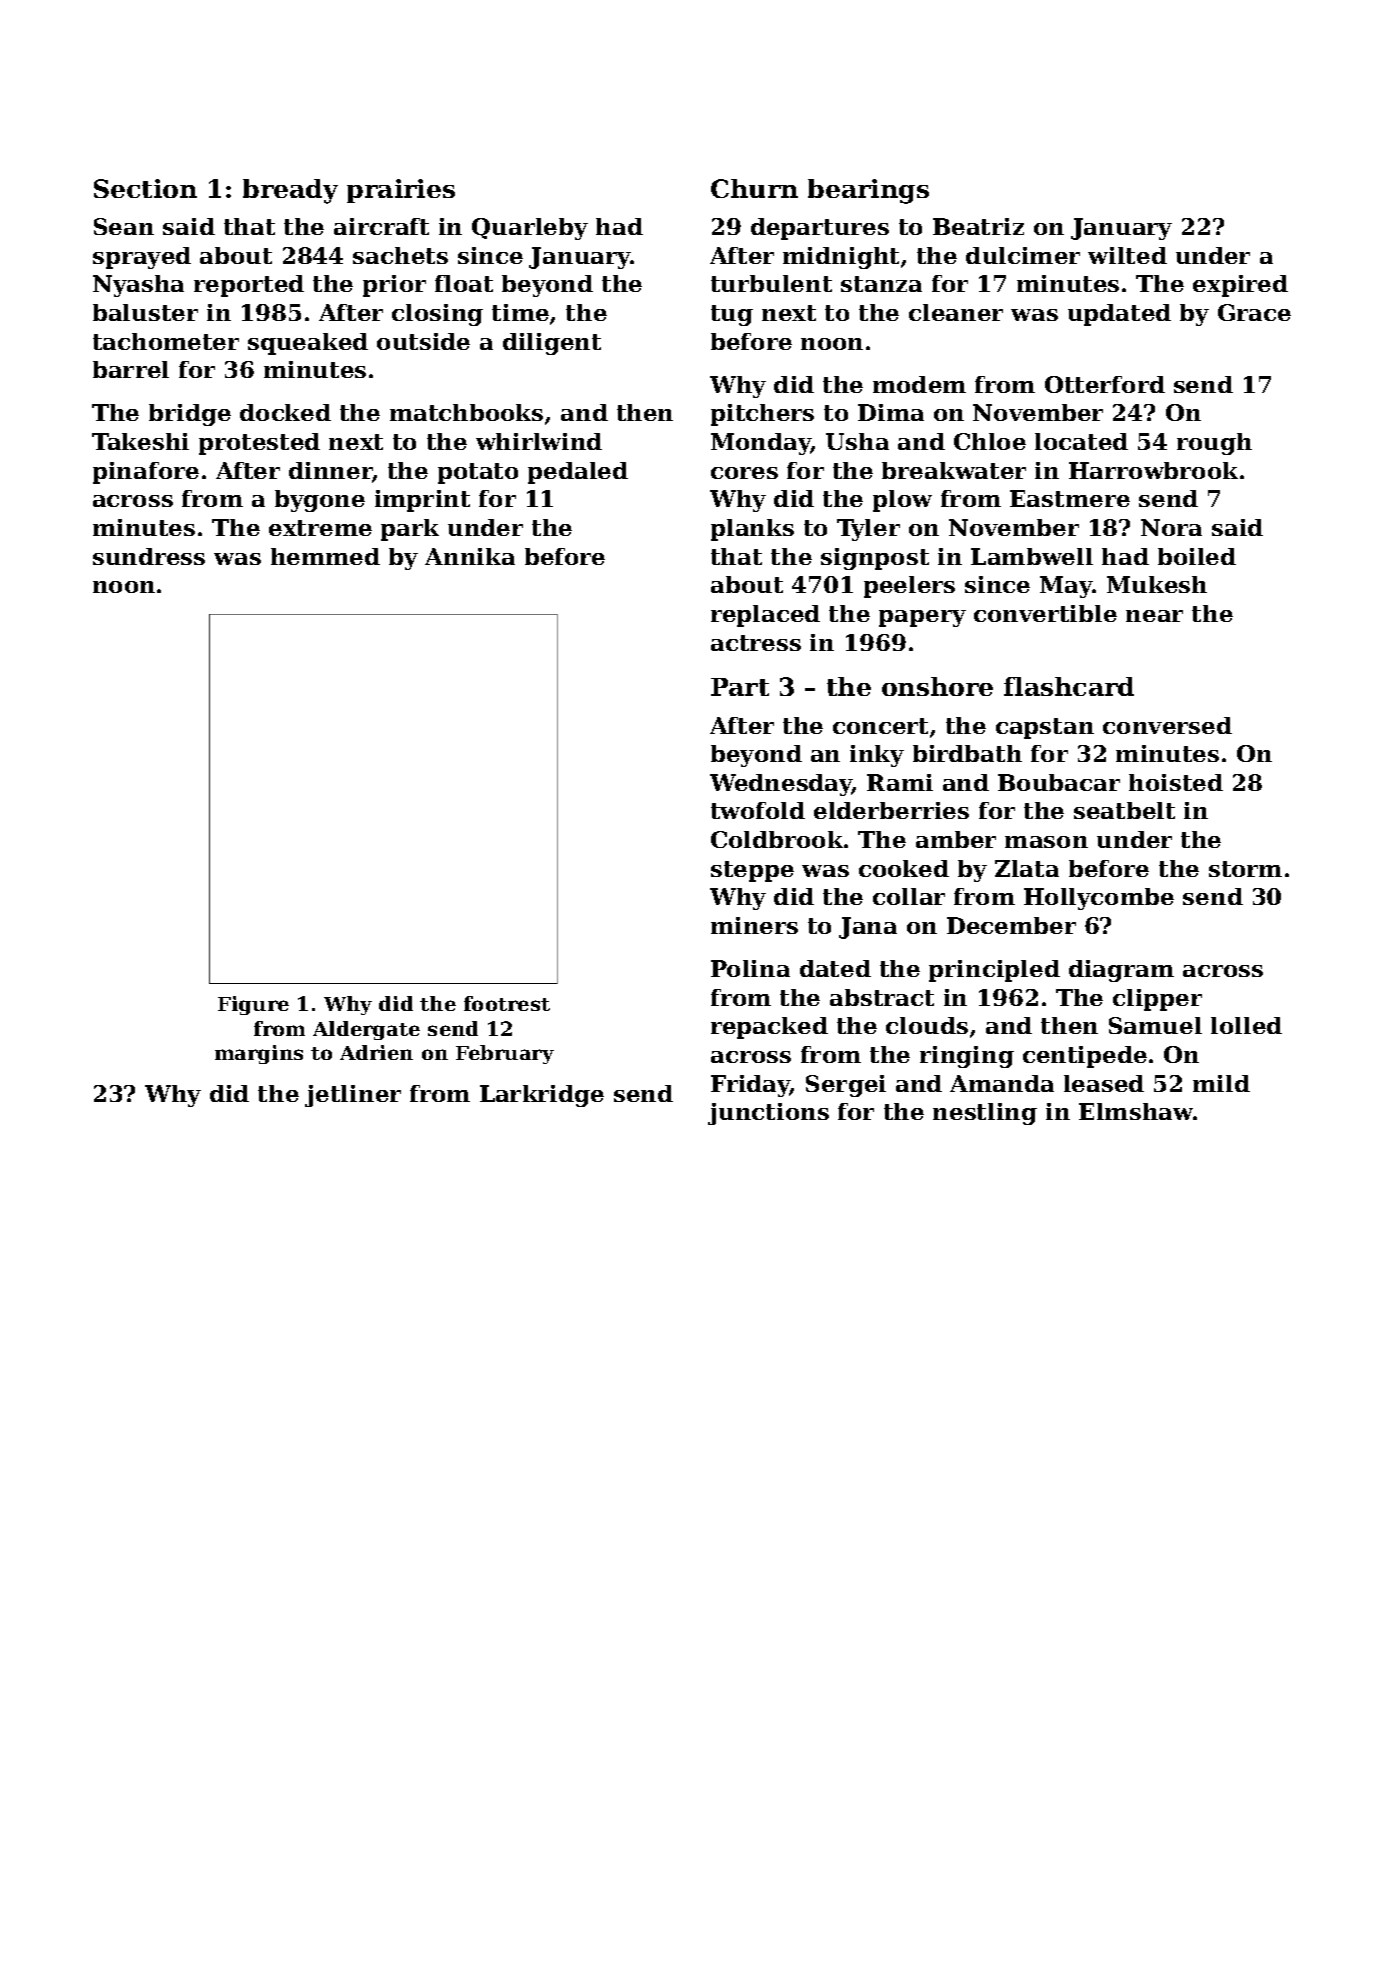 The height and width of the document is (1969, 1386). I want to click on wilted, so click(1127, 255).
